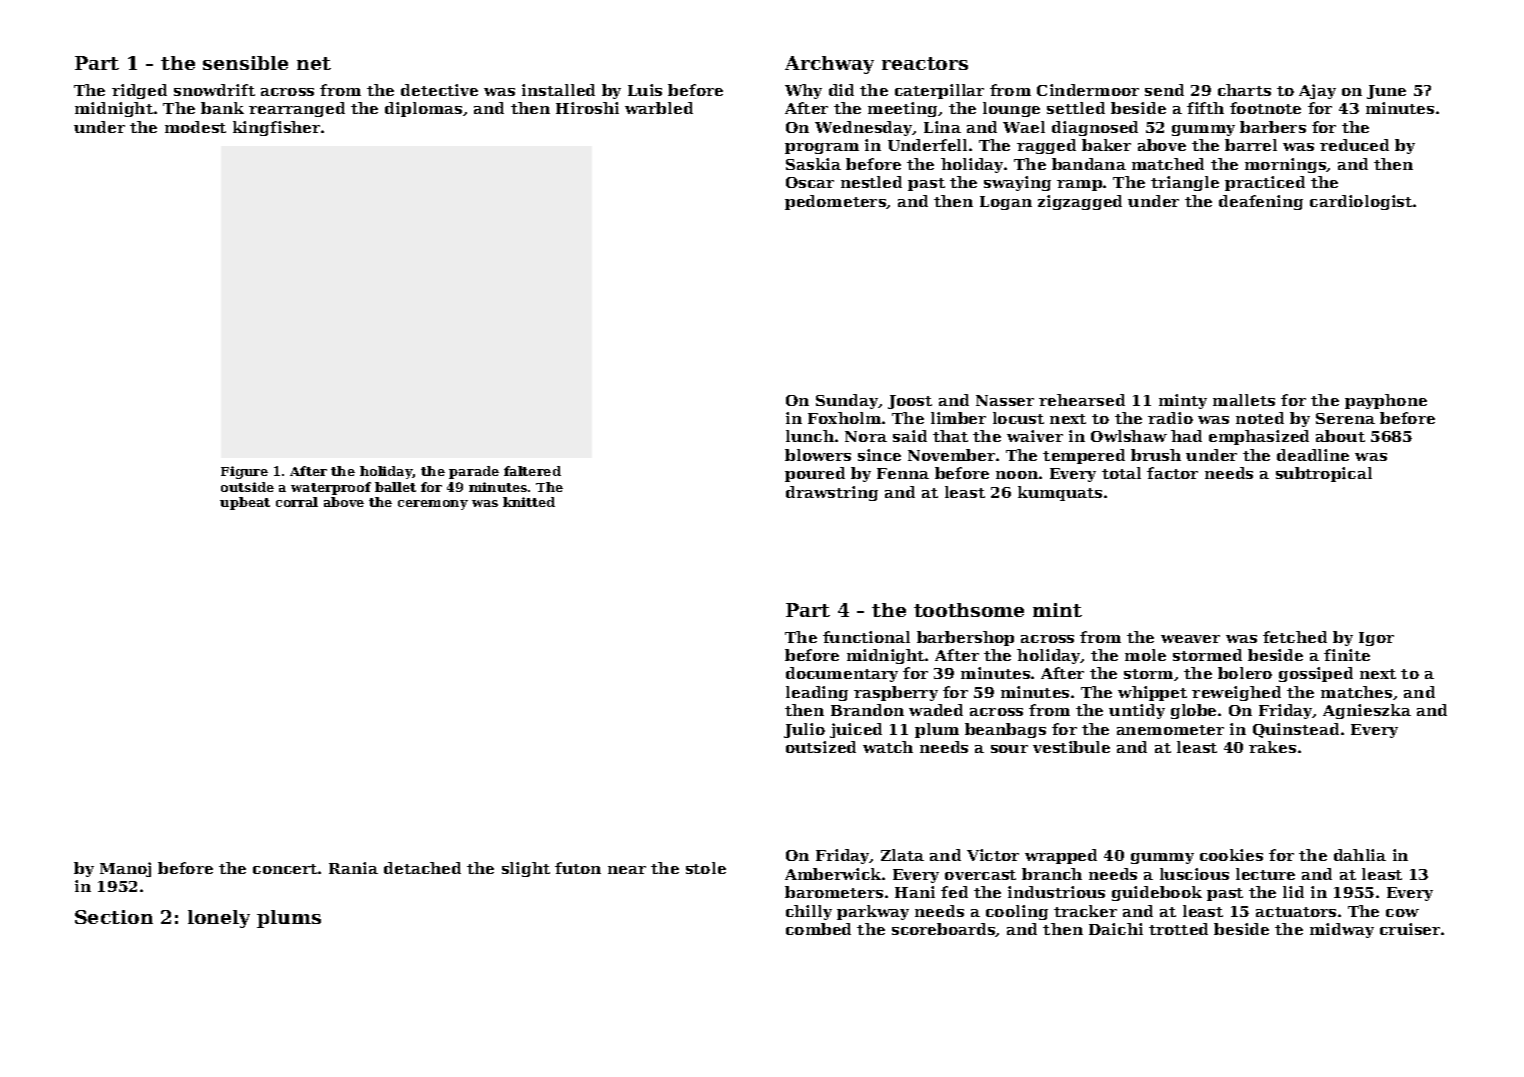 This image has width=1524, height=1077. What do you see at coordinates (474, 472) in the image?
I see `parade` at bounding box center [474, 472].
